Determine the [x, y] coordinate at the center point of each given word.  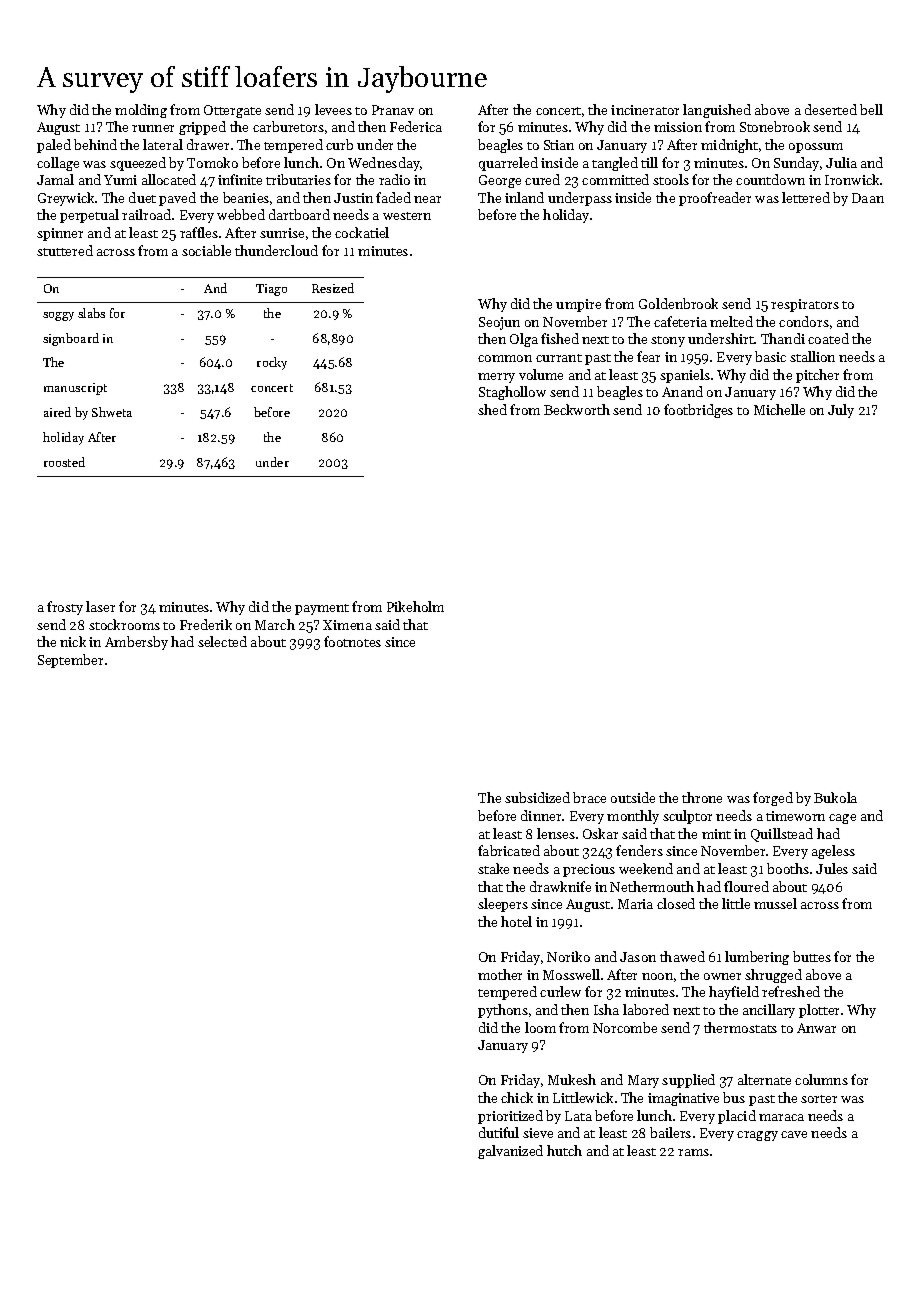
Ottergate [232, 111]
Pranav [393, 110]
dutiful [499, 1132]
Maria [635, 904]
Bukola [835, 797]
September [70, 661]
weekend [646, 868]
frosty [65, 608]
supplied [688, 1081]
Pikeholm [415, 606]
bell [871, 109]
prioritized [510, 1117]
